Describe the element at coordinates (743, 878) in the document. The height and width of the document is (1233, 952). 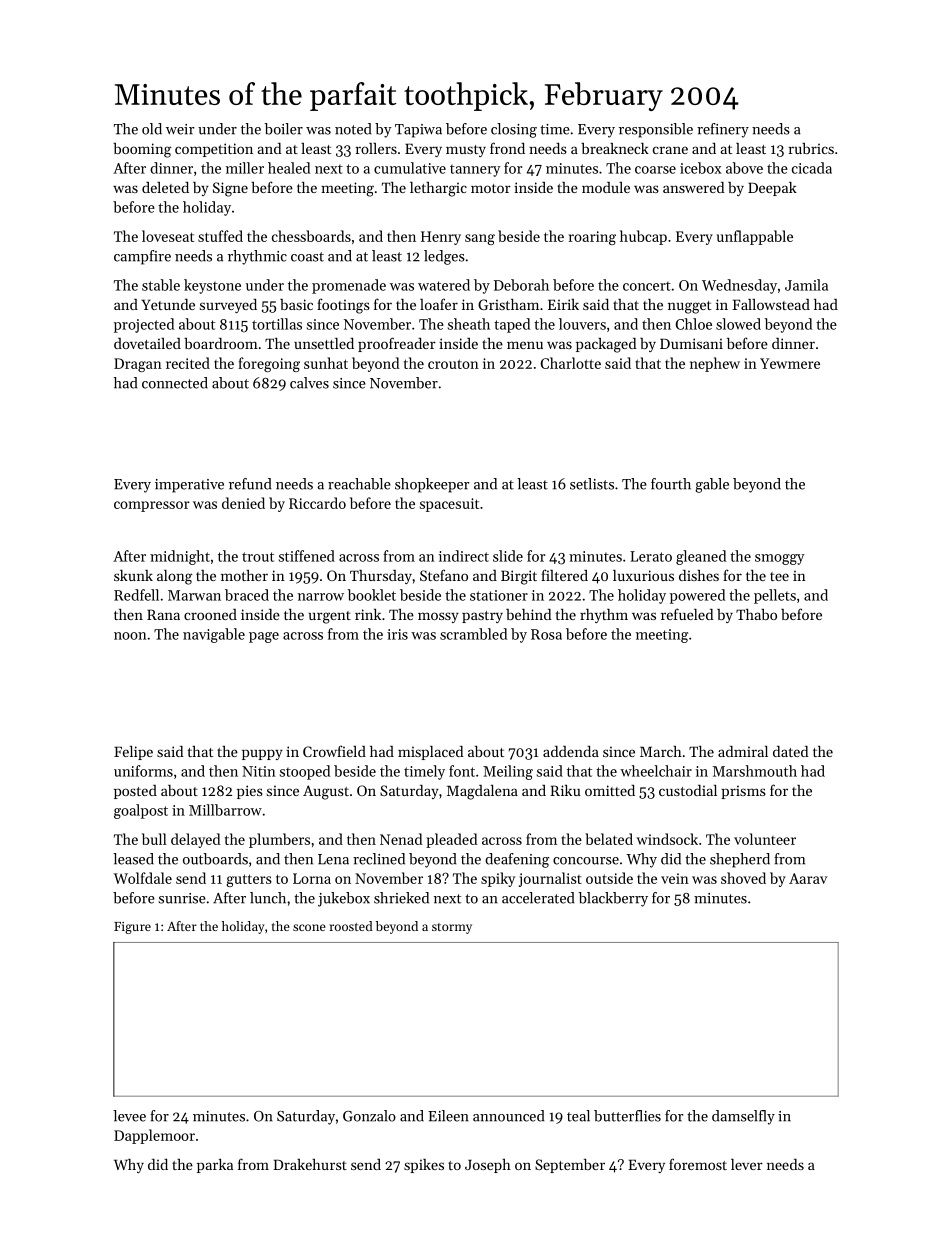
I see `shoved` at that location.
